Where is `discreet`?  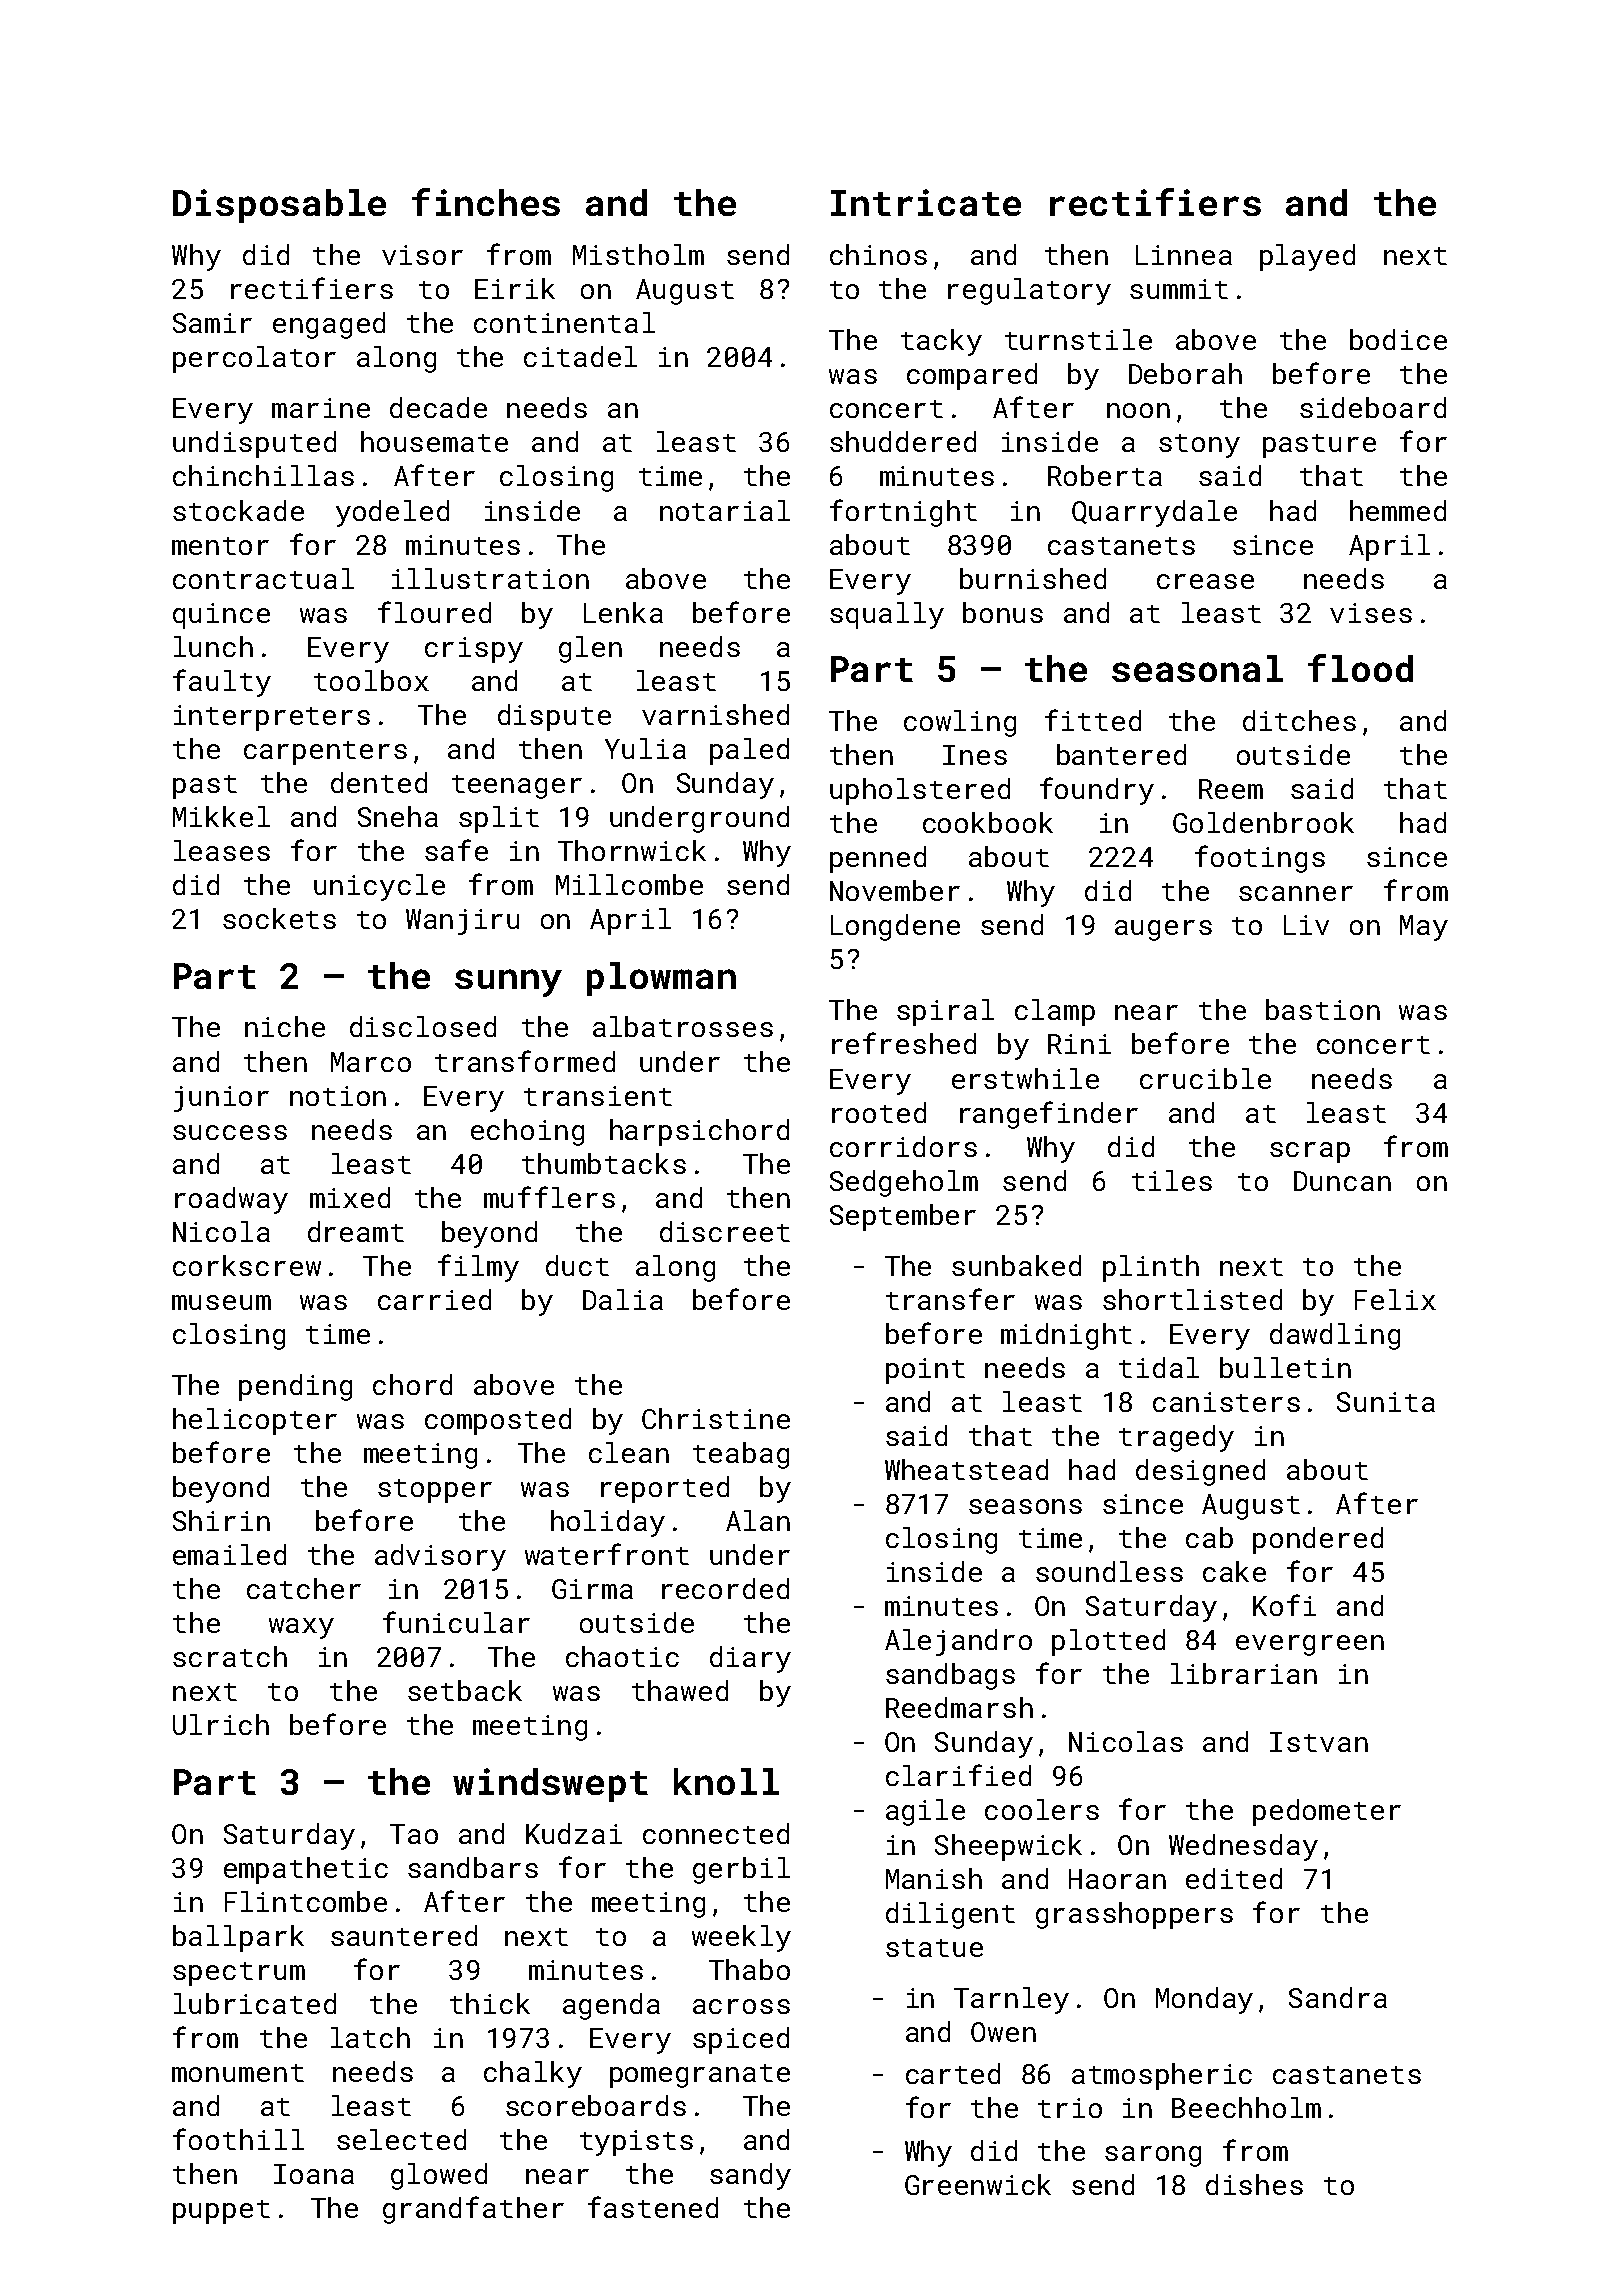 discreet is located at coordinates (725, 1231).
